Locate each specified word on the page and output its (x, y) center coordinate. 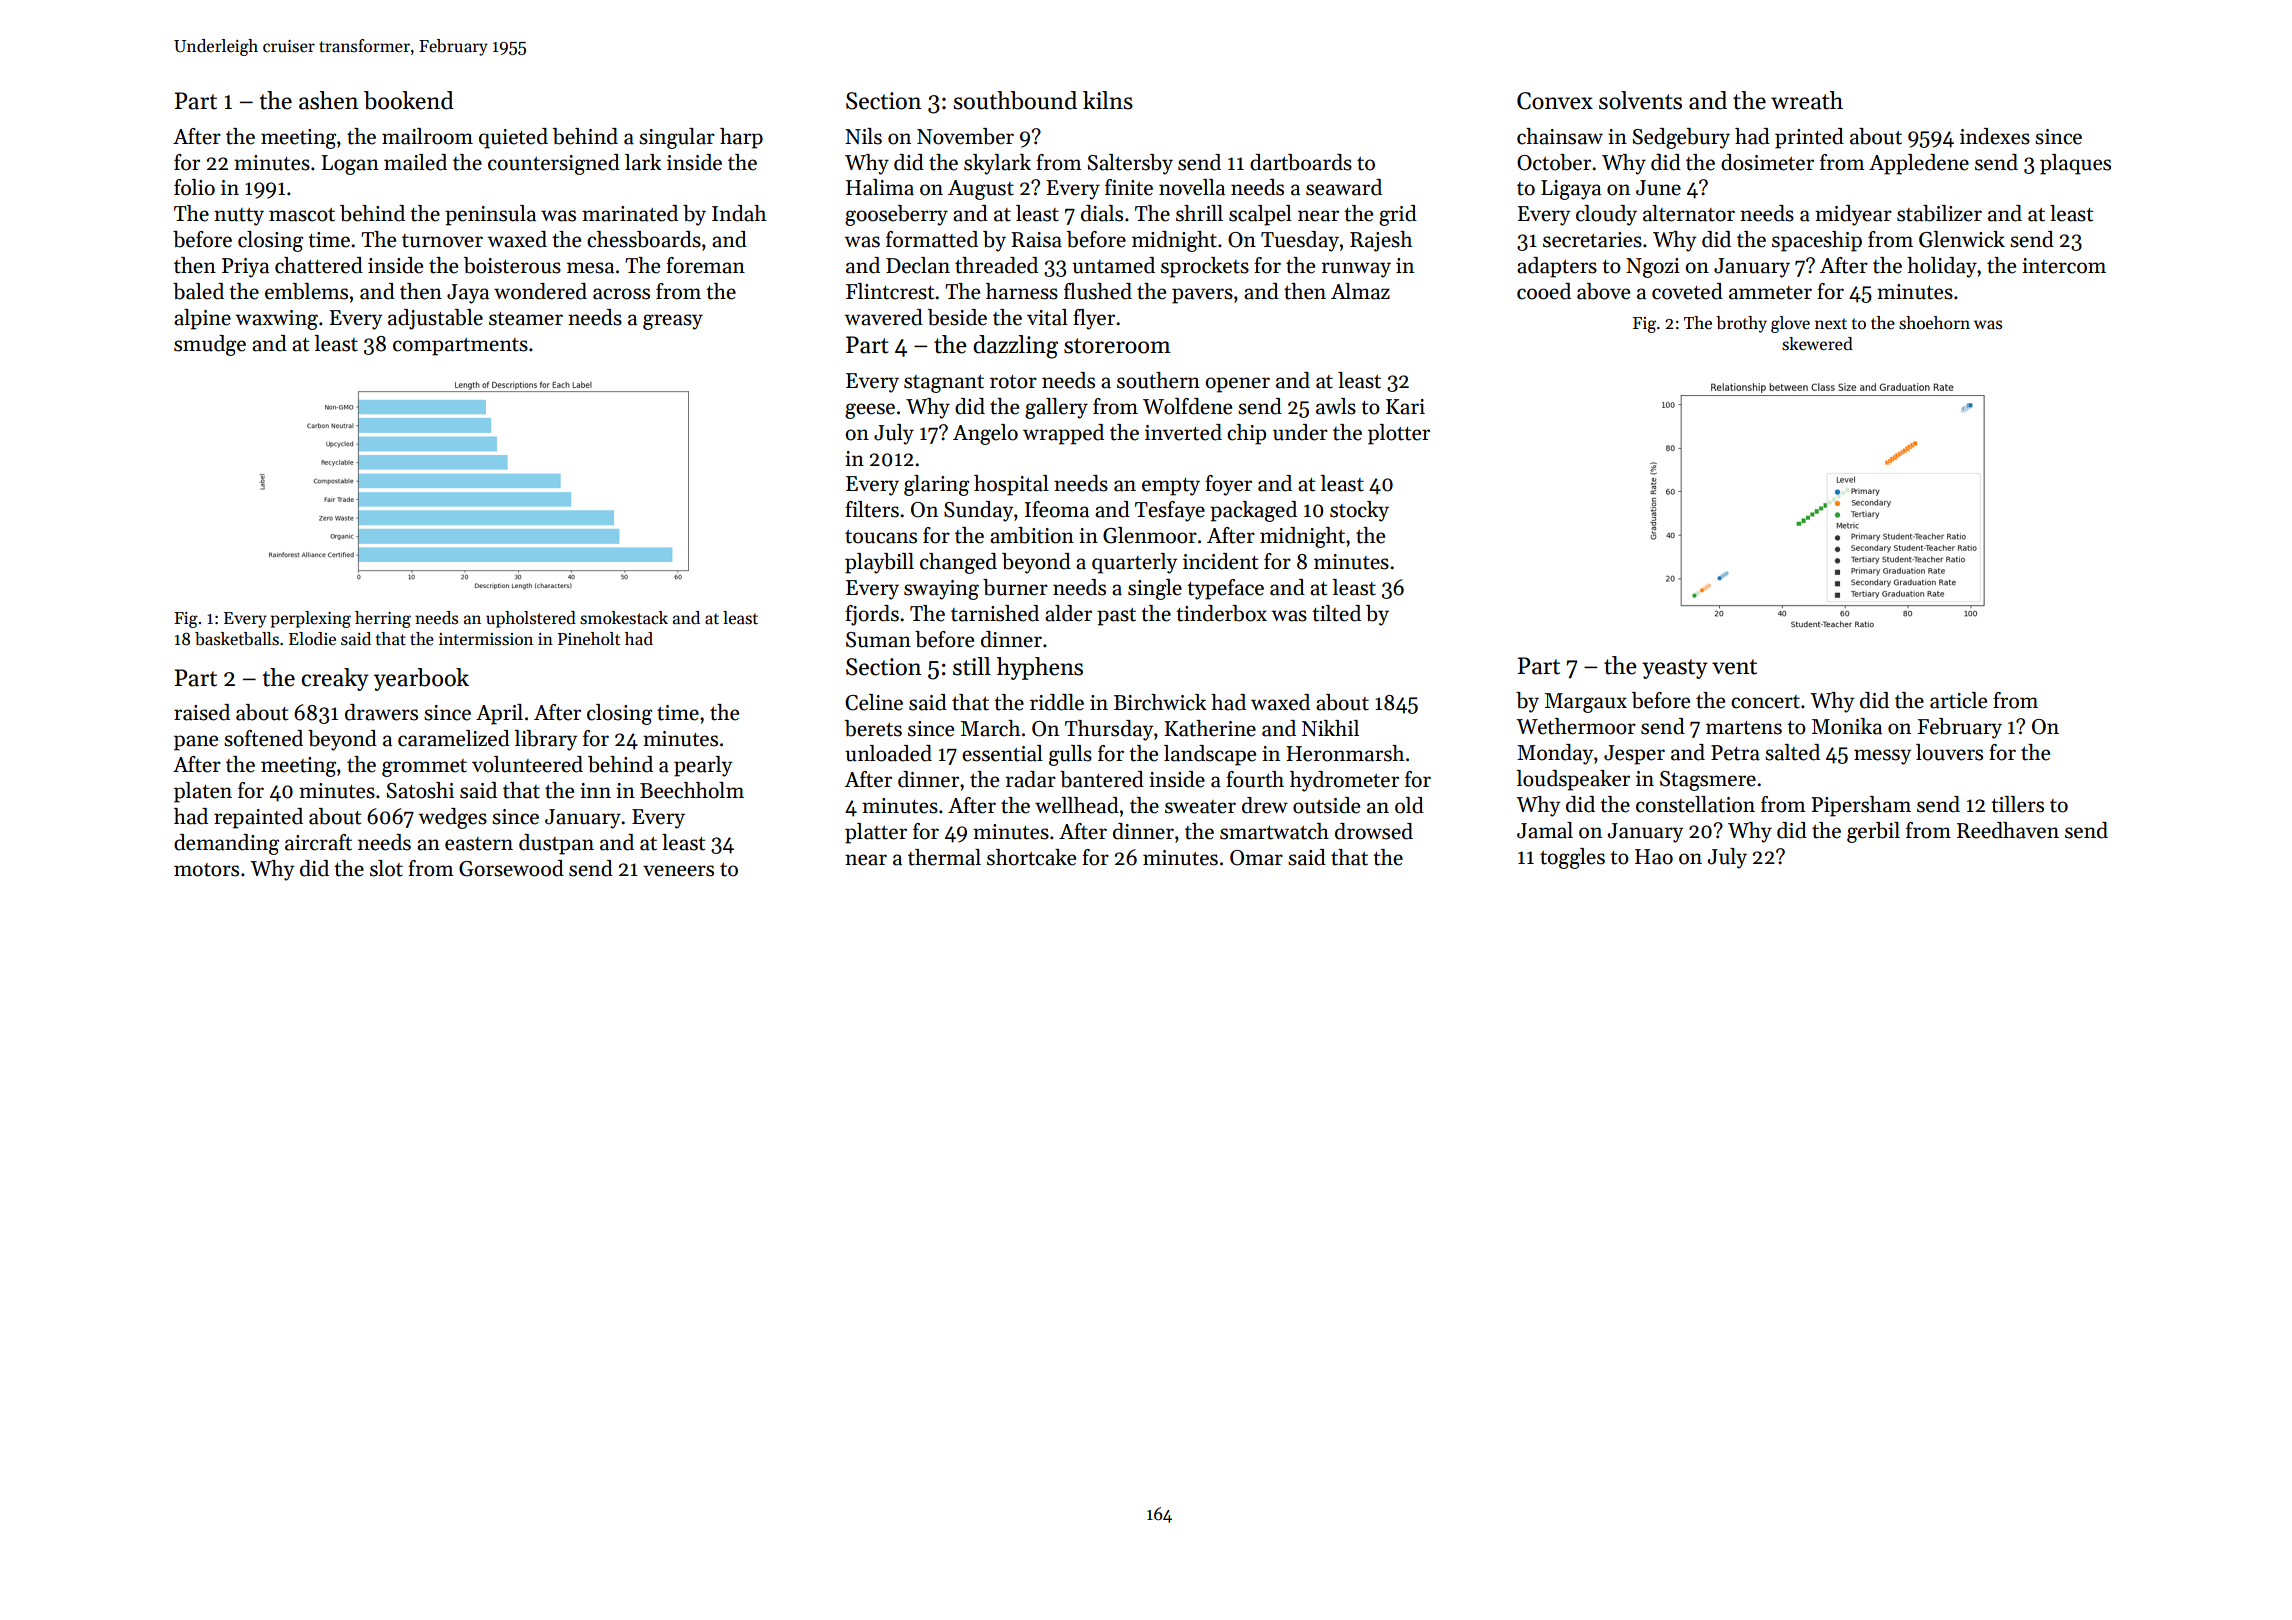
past (1116, 617)
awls (1336, 406)
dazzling (1015, 347)
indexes (1995, 136)
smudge (210, 345)
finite (1129, 187)
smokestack (624, 618)
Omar (1256, 858)
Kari (1405, 407)
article (1958, 700)
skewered (1817, 344)
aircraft (318, 842)
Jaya (468, 294)
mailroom (427, 136)
